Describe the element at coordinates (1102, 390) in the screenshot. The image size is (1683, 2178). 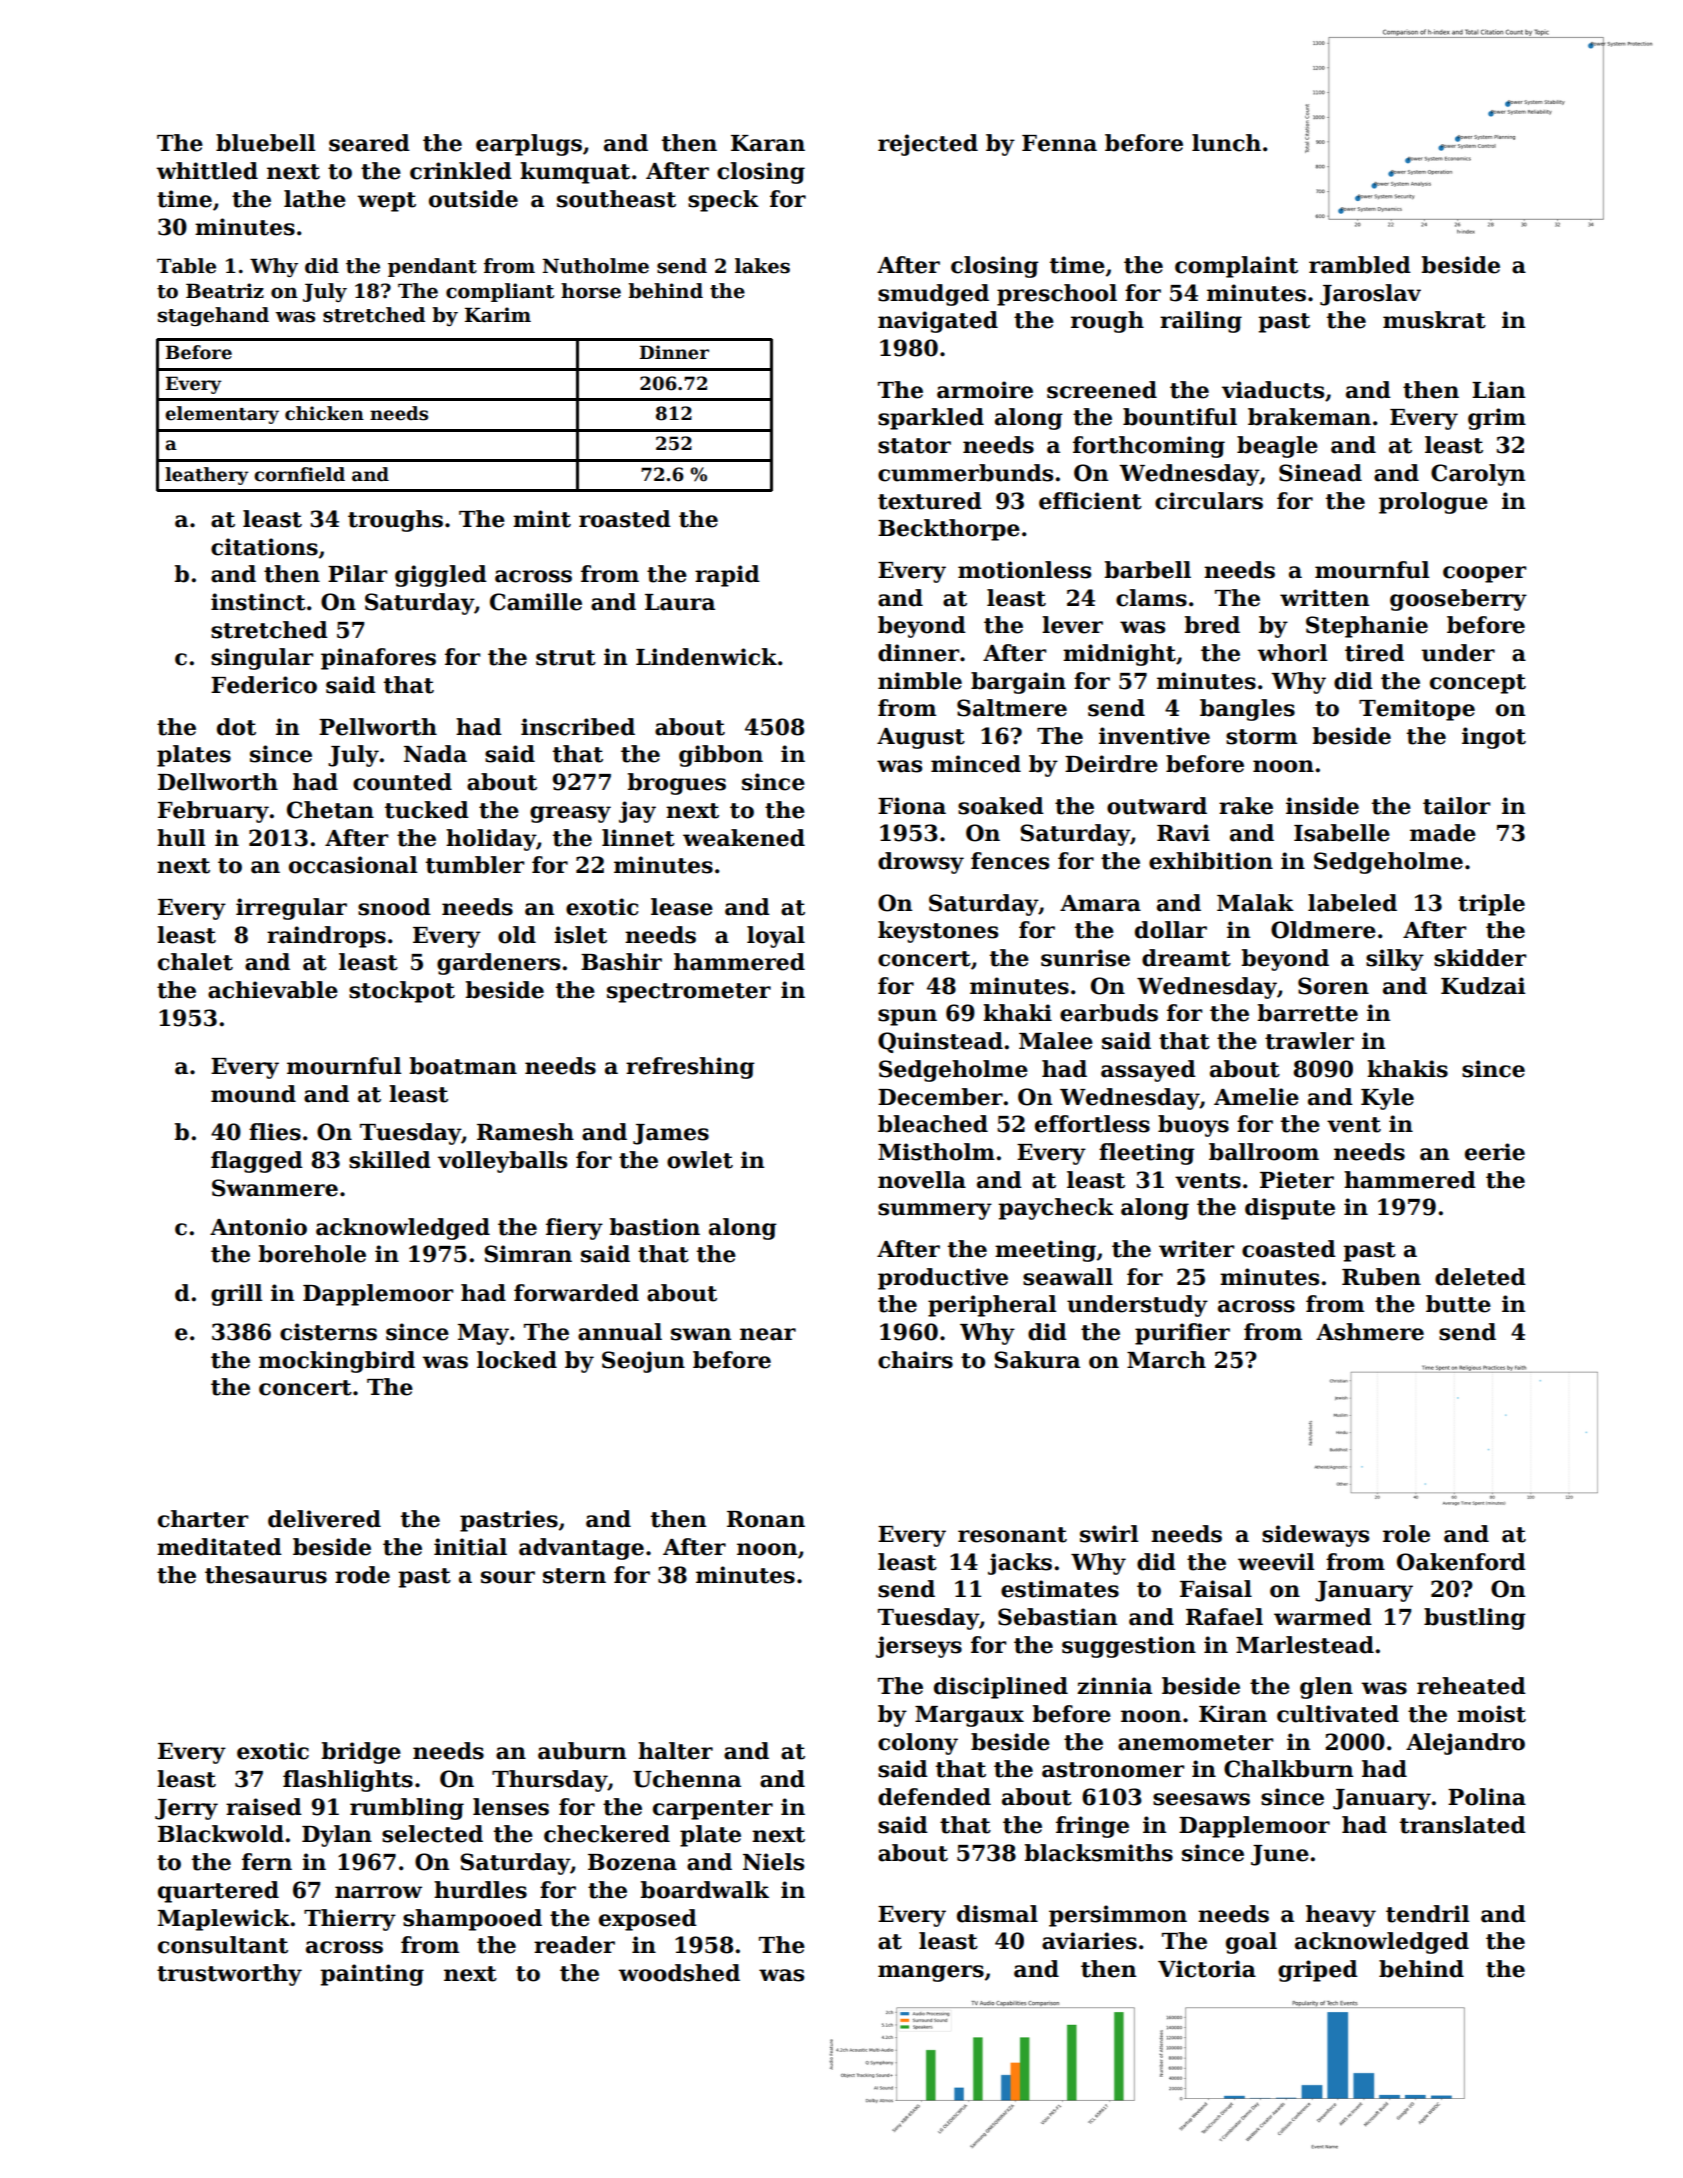
I see `screened` at that location.
